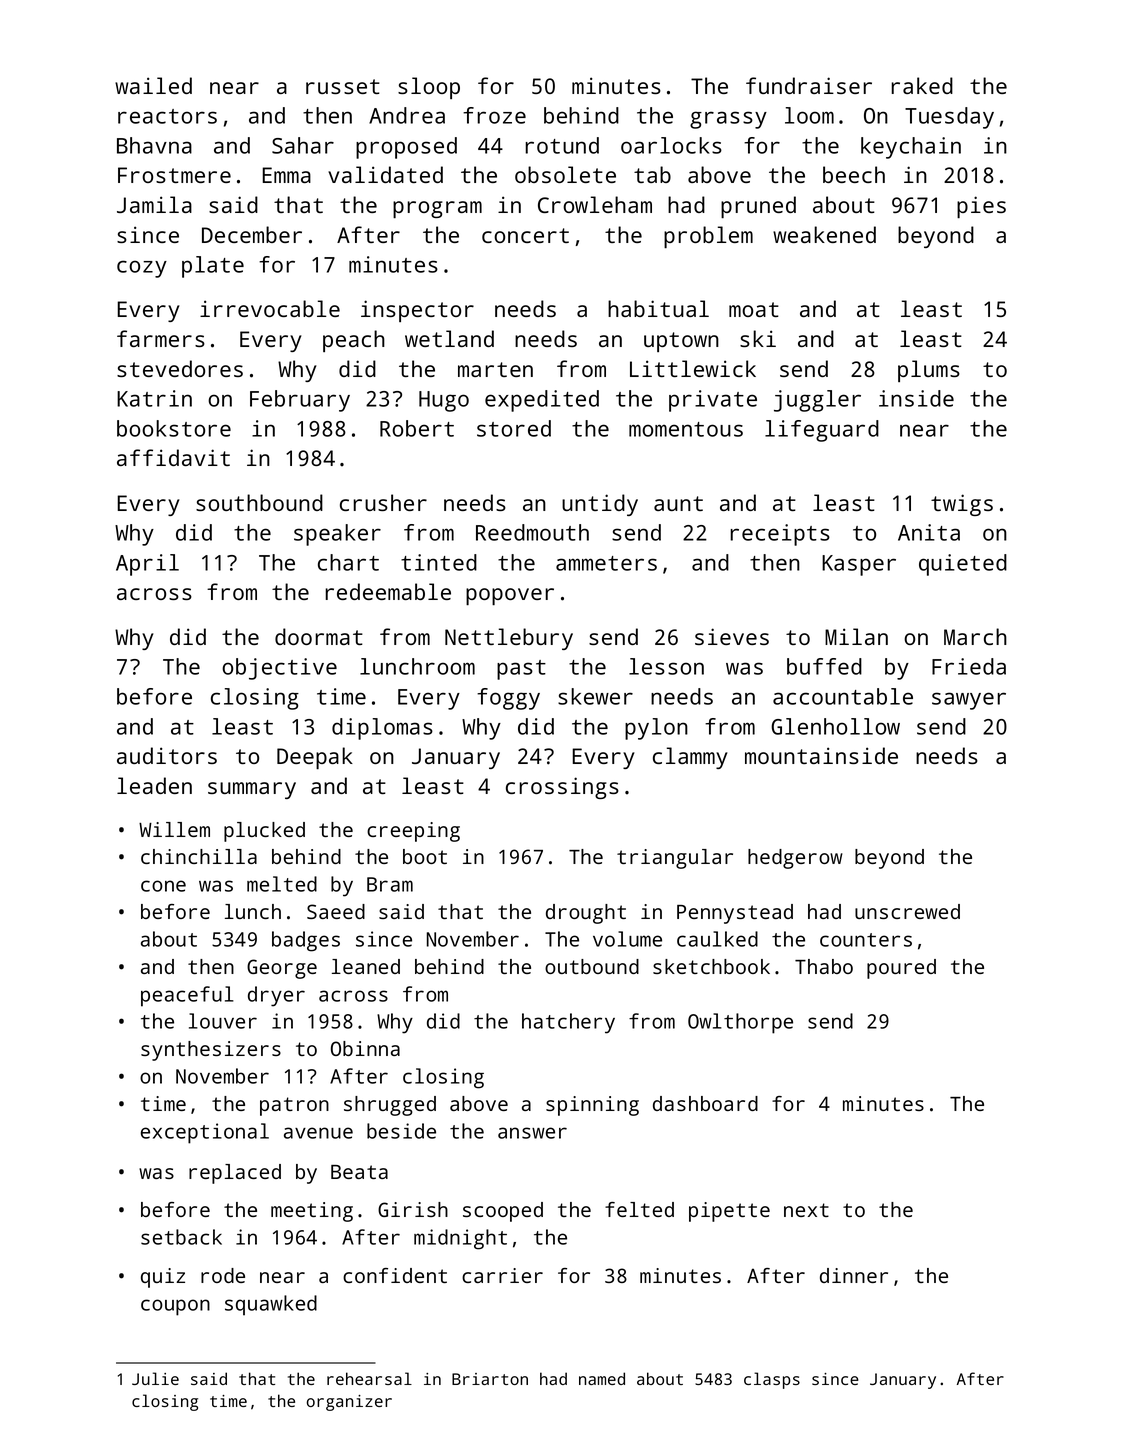 This screenshot has height=1455, width=1124. What do you see at coordinates (417, 311) in the screenshot?
I see `inspector` at bounding box center [417, 311].
